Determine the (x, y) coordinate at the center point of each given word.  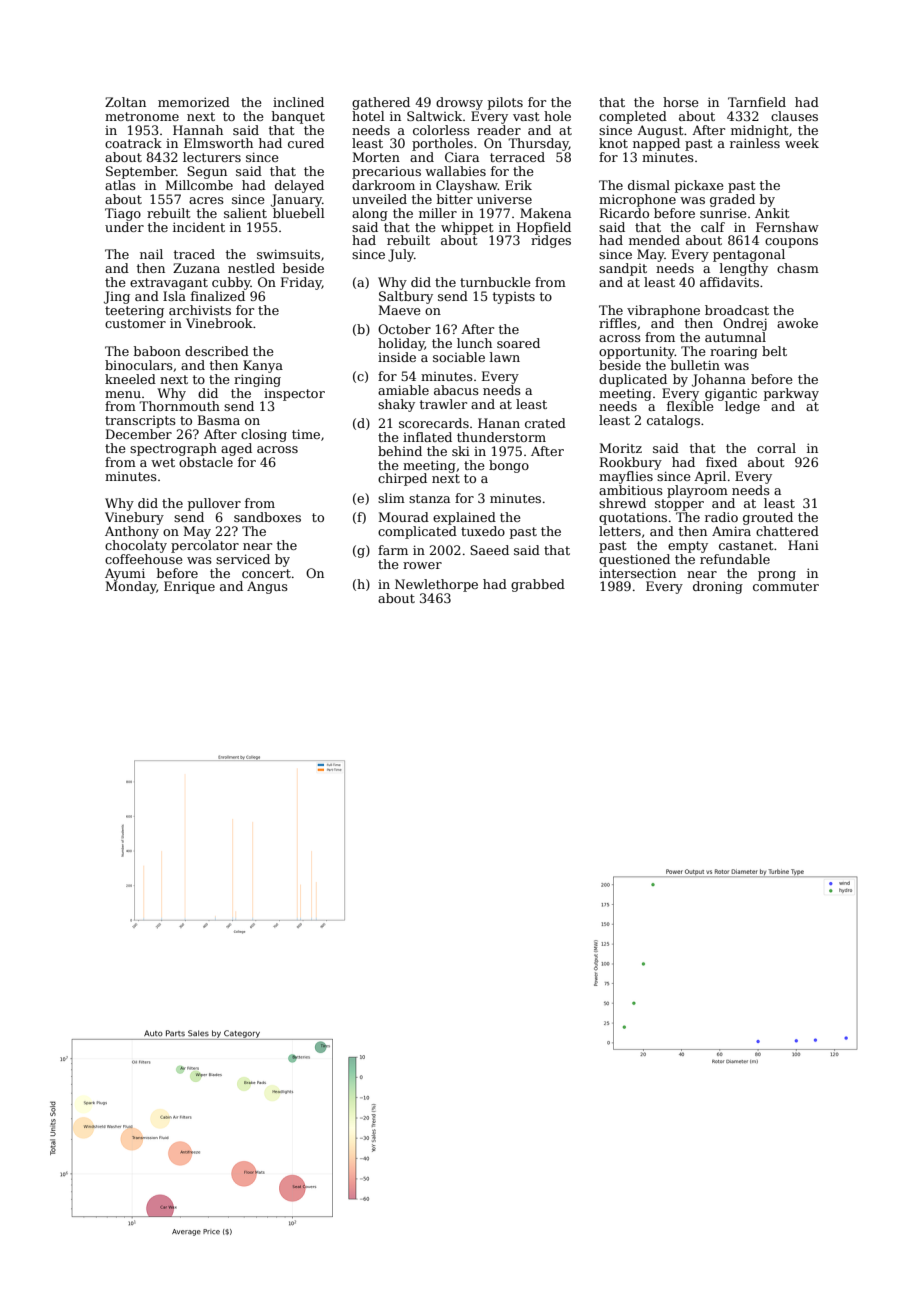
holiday (401, 344)
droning (718, 587)
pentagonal (749, 255)
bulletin (695, 365)
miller (438, 213)
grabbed (538, 585)
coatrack (133, 143)
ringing (257, 380)
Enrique (189, 587)
